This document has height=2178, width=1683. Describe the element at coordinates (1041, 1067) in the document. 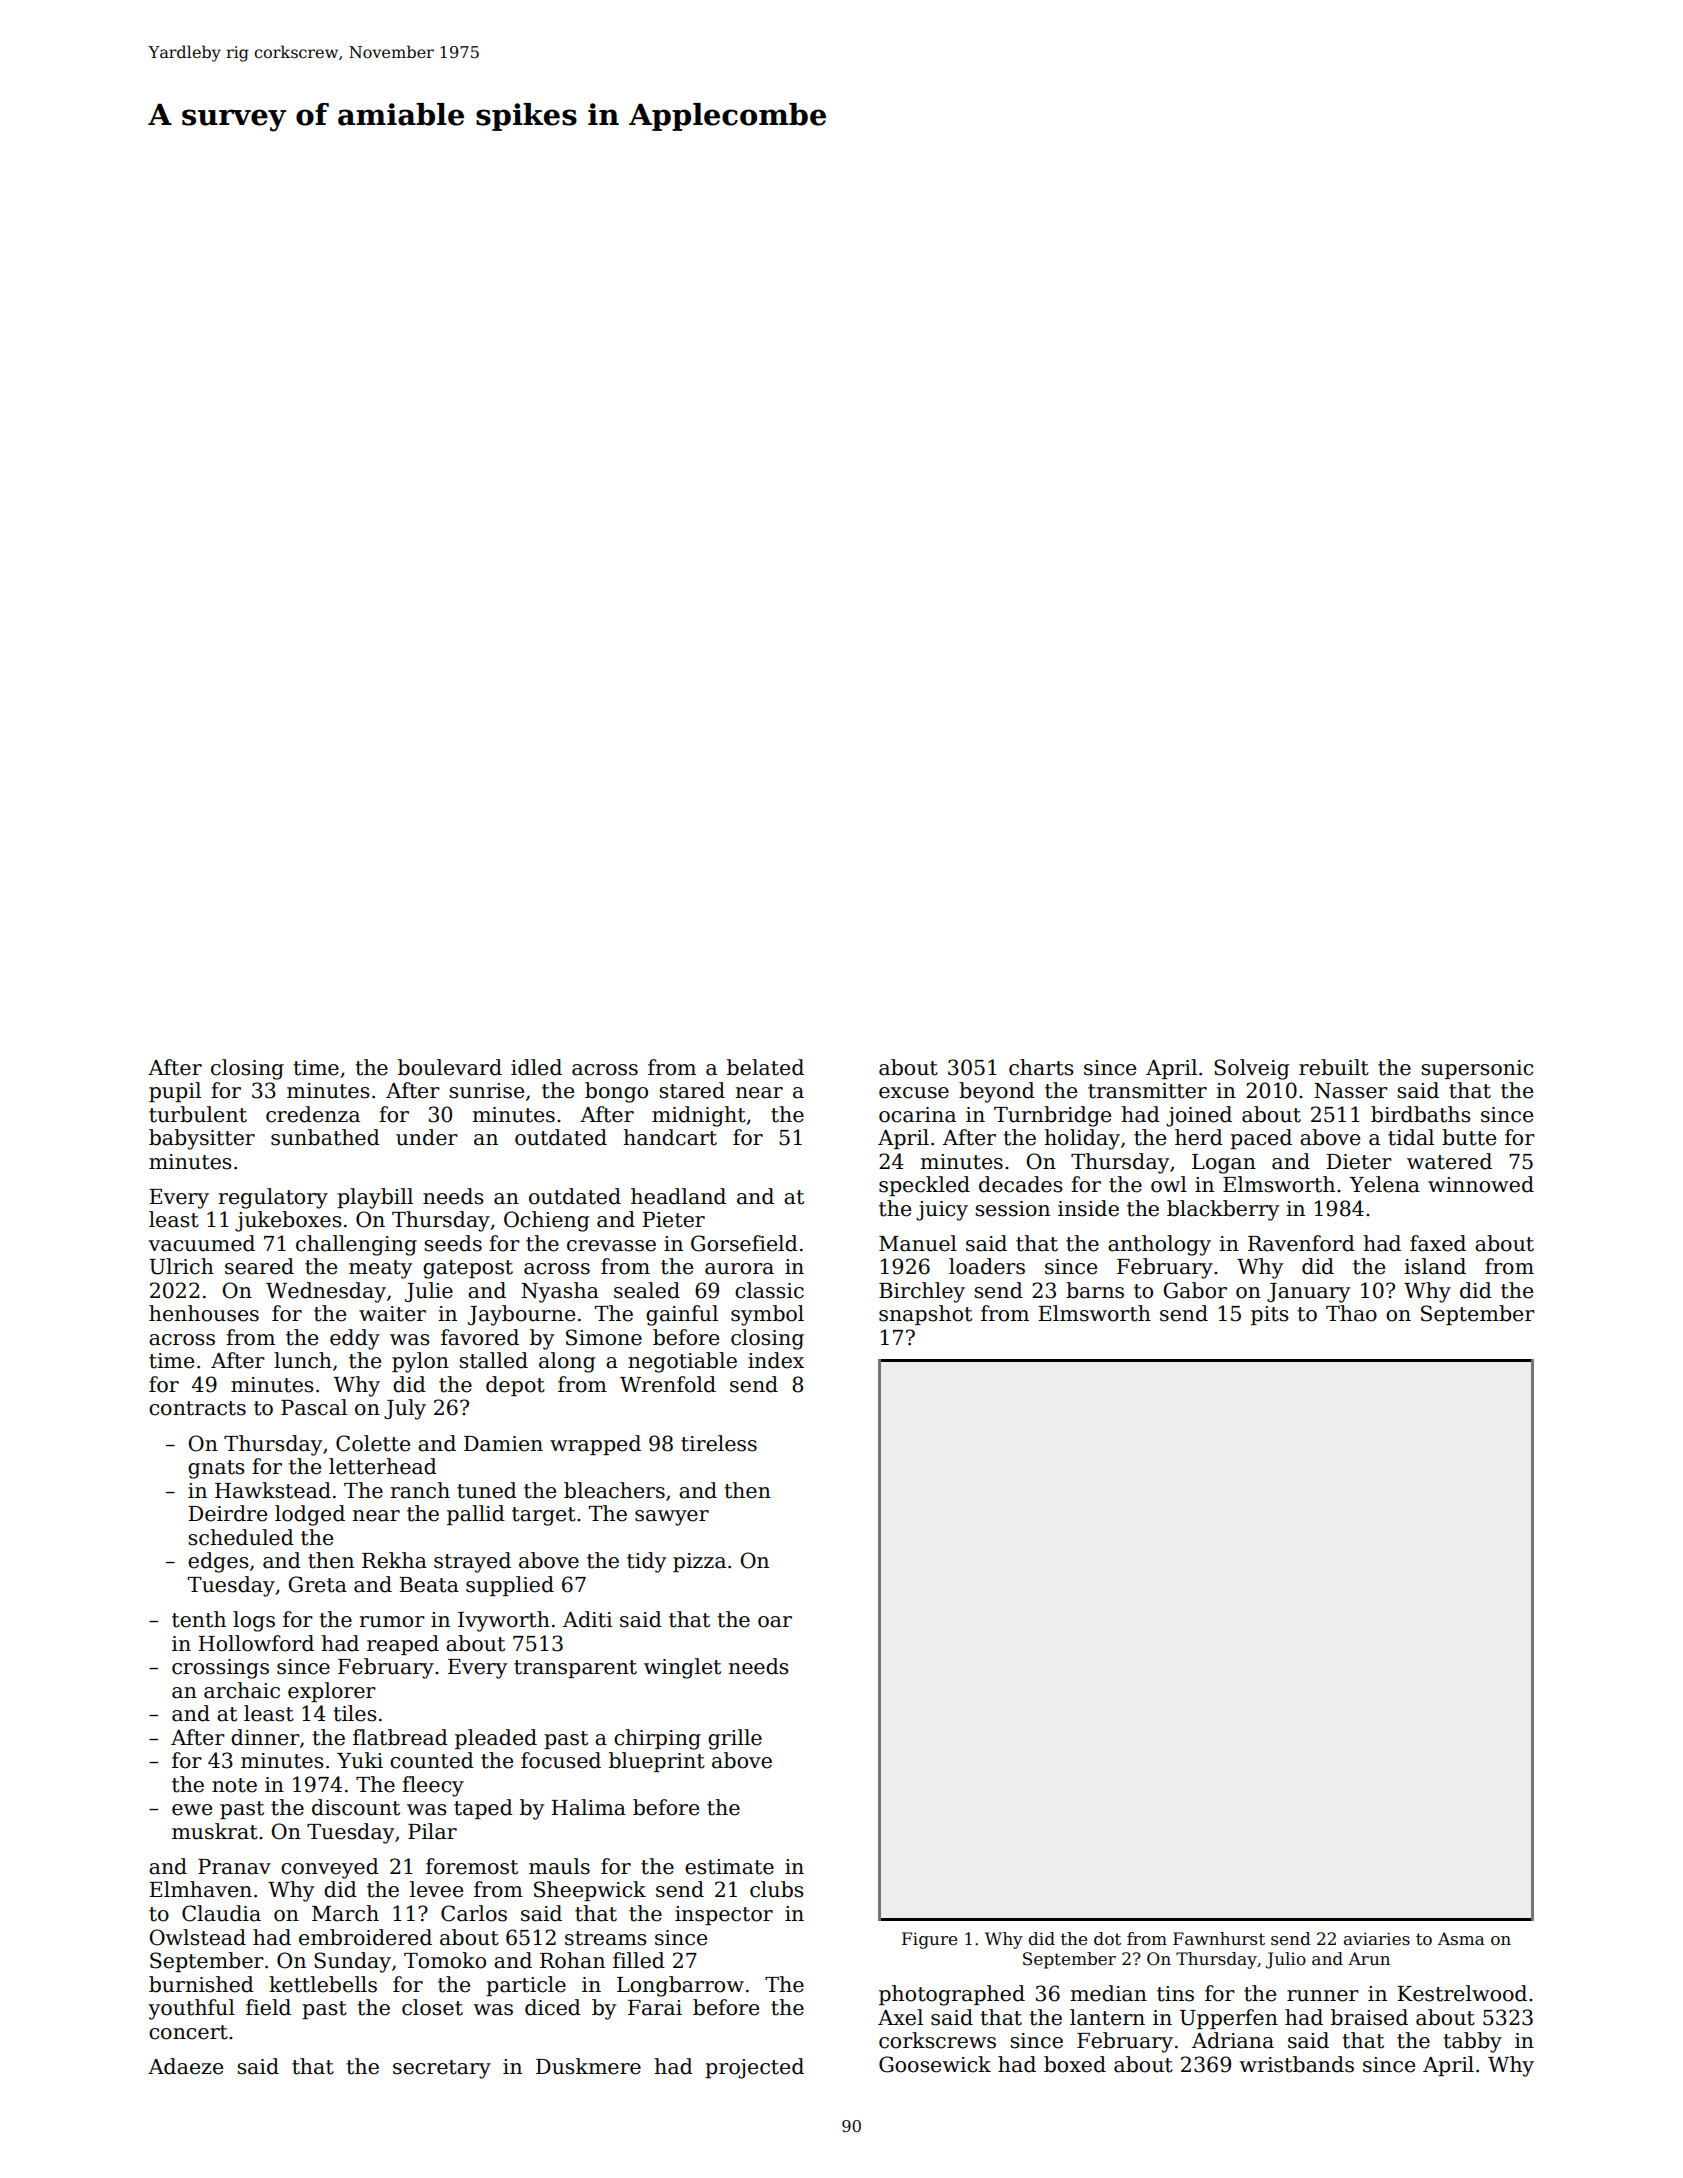

I see `charts` at that location.
